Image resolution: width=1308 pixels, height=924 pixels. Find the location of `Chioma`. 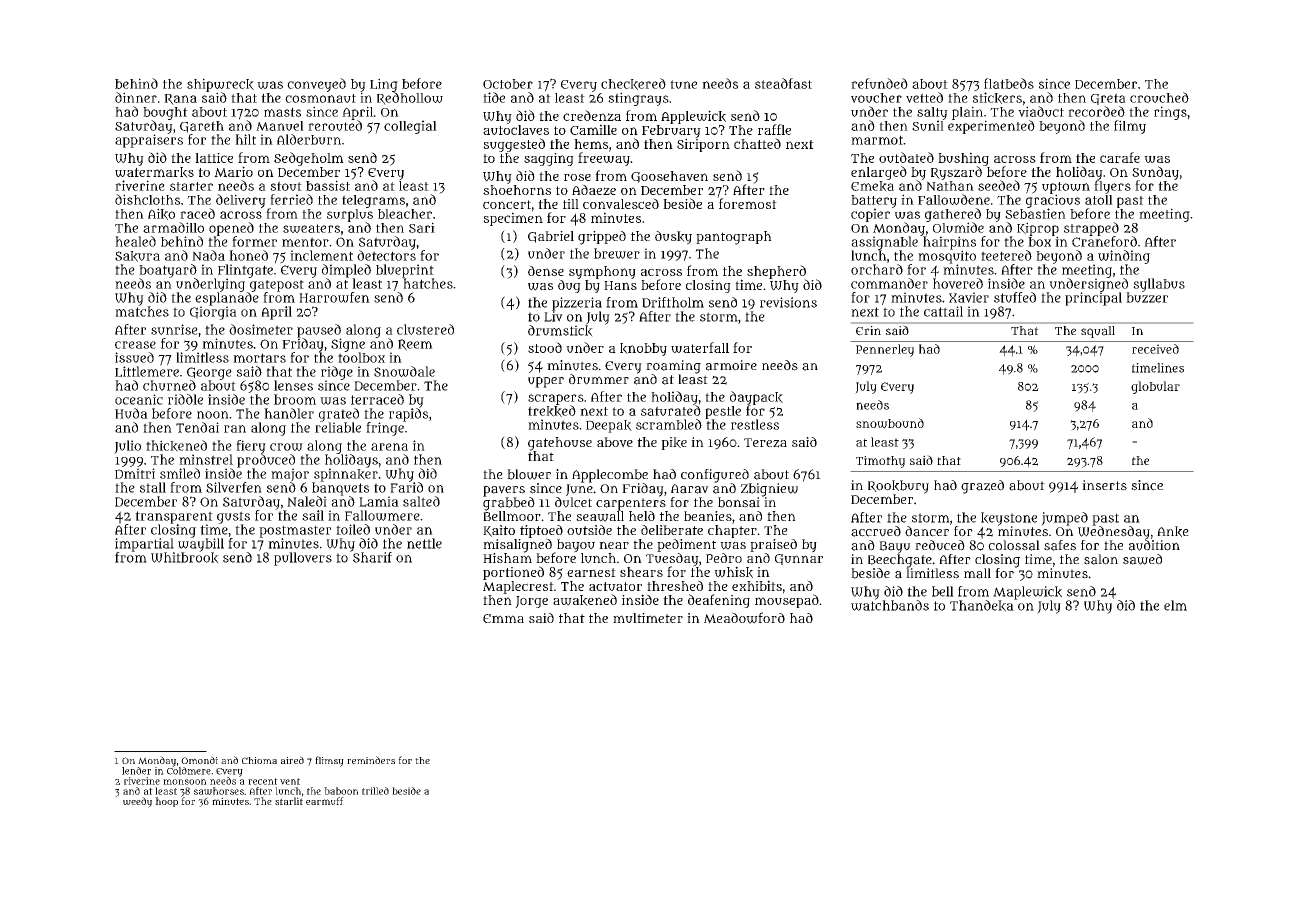

Chioma is located at coordinates (259, 760).
